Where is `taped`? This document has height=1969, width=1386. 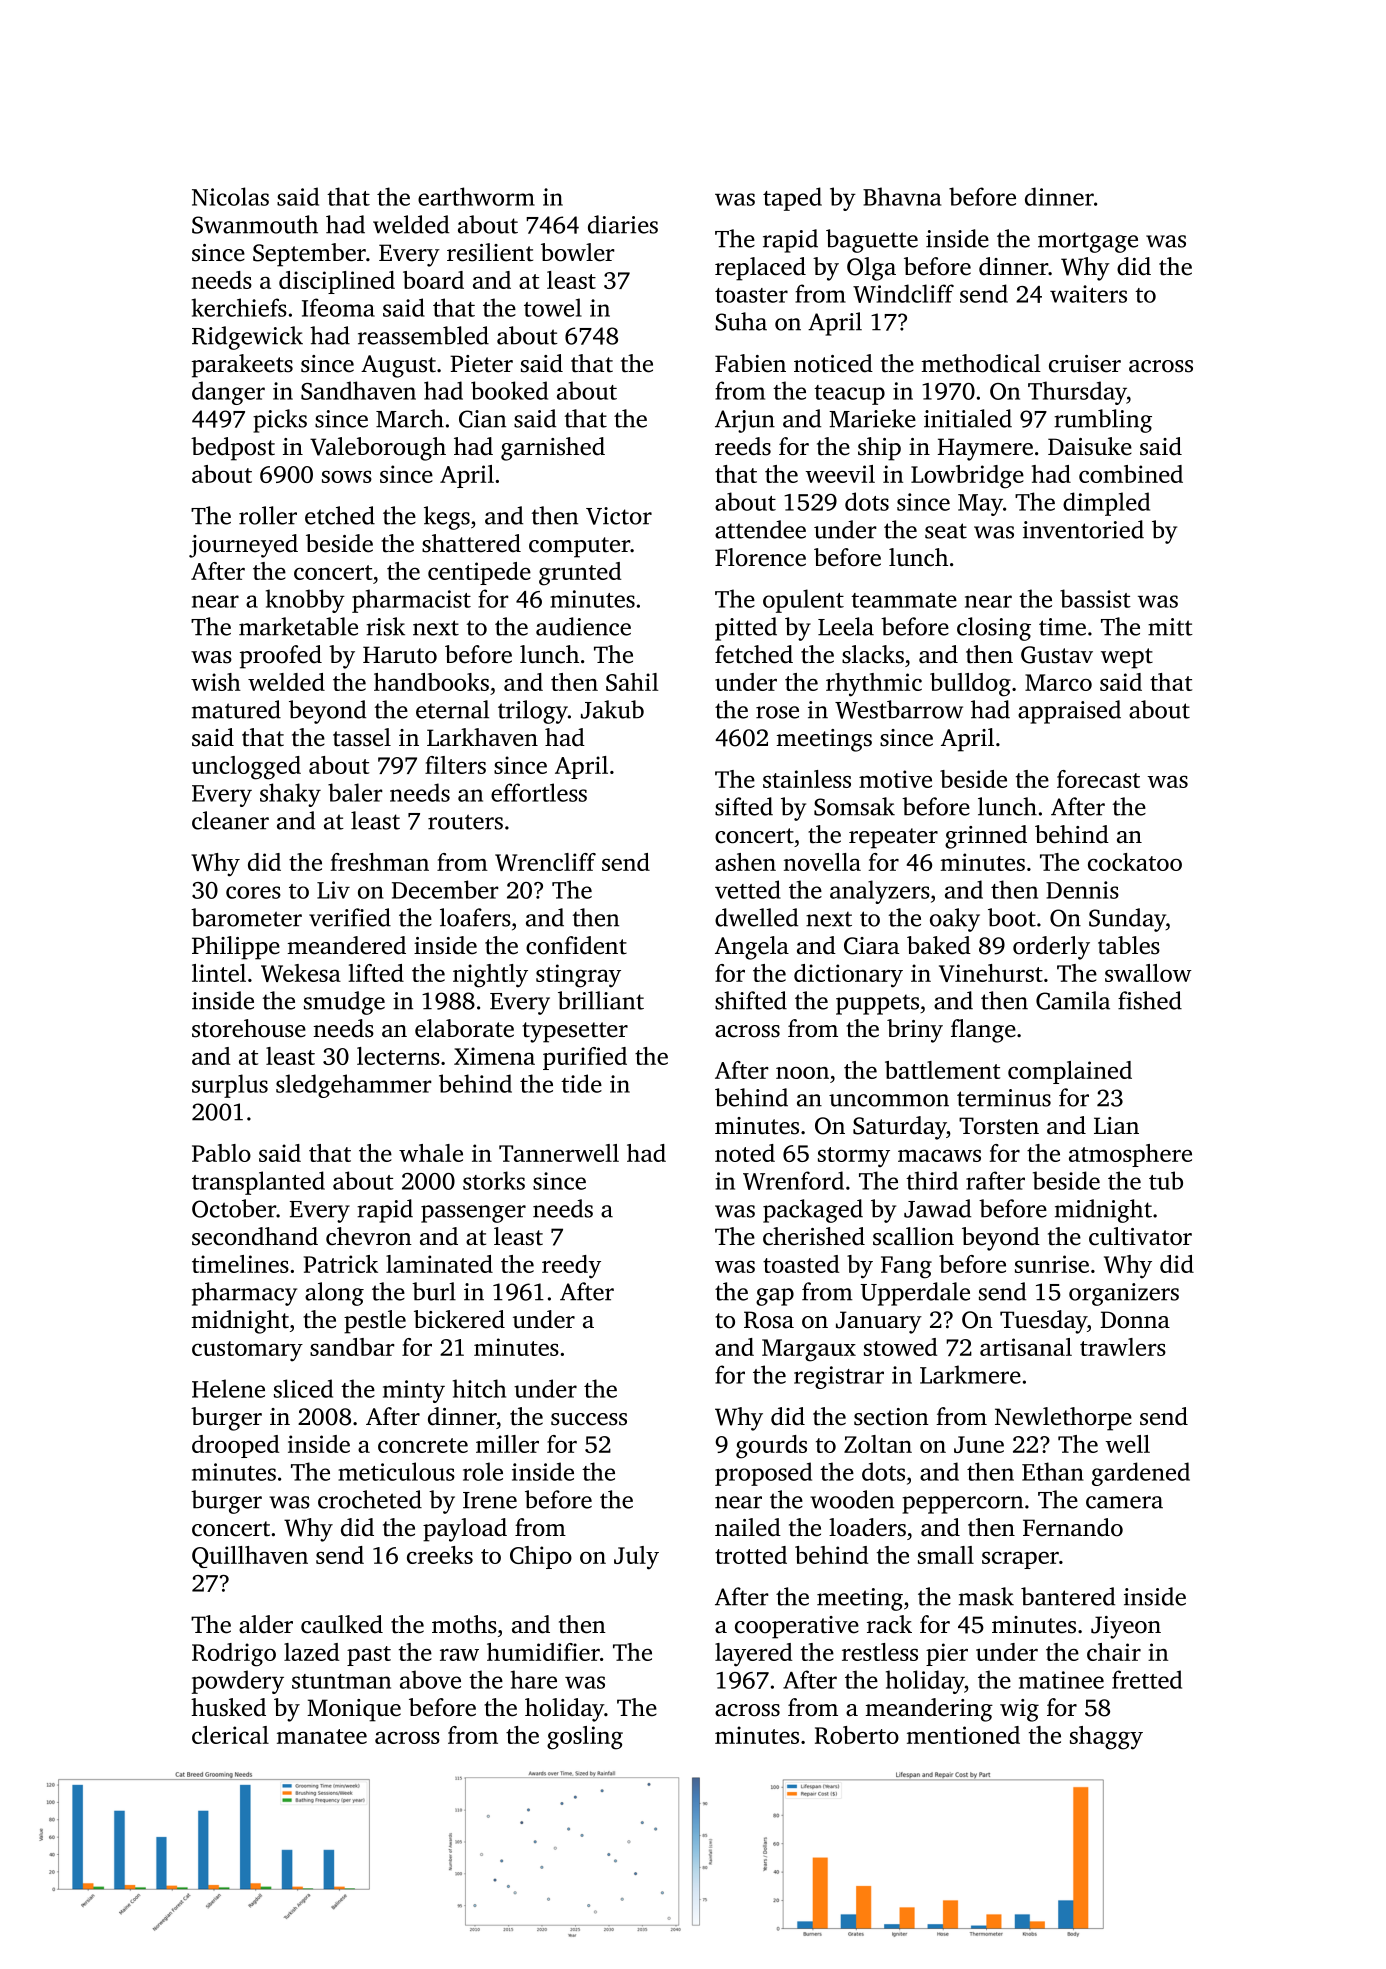 taped is located at coordinates (792, 199).
